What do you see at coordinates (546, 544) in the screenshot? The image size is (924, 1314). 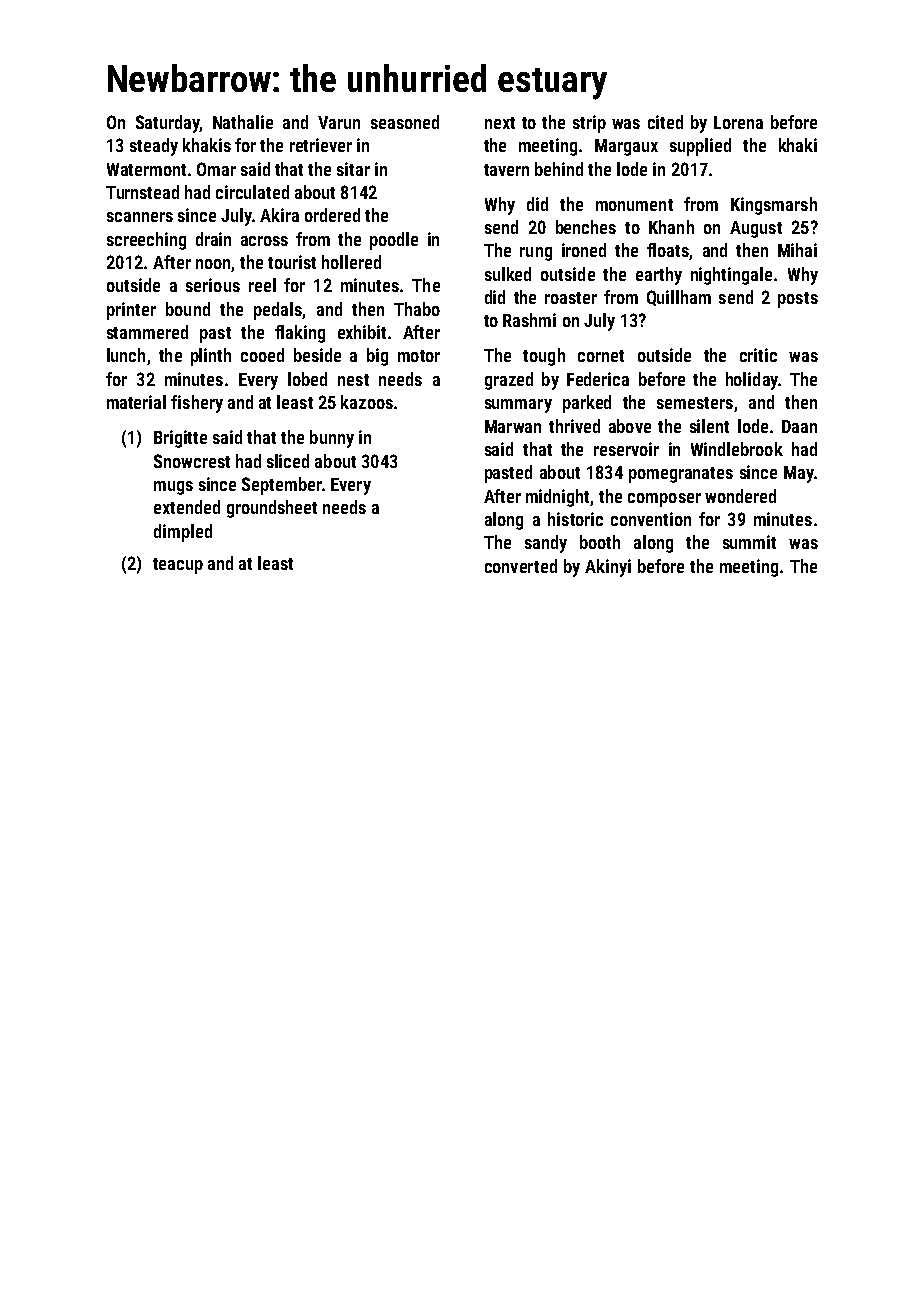 I see `sandy` at bounding box center [546, 544].
